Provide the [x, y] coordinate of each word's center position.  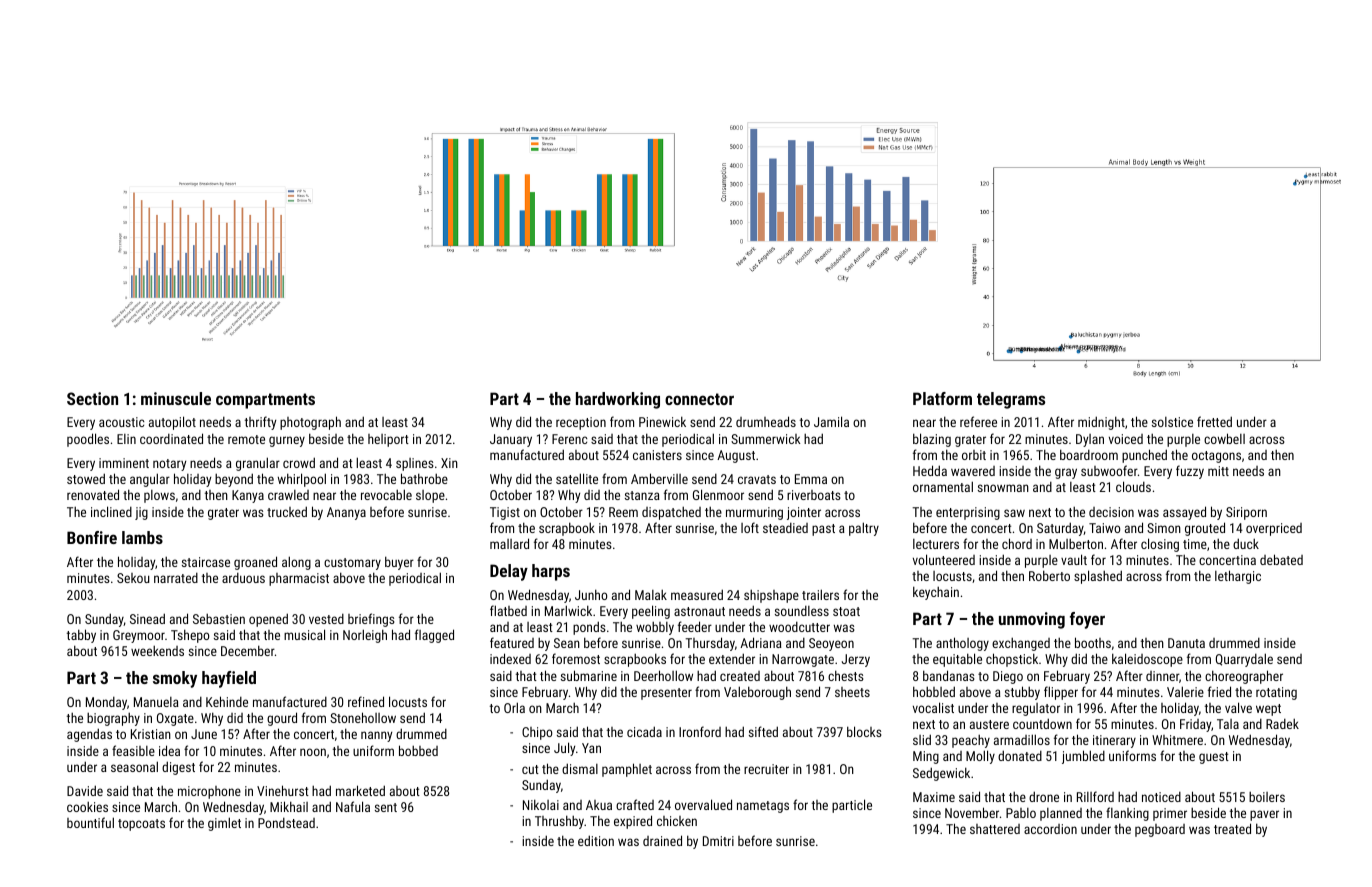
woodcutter [799, 627]
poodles [88, 440]
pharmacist [299, 579]
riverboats [814, 495]
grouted [1205, 529]
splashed [1098, 577]
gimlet [224, 824]
